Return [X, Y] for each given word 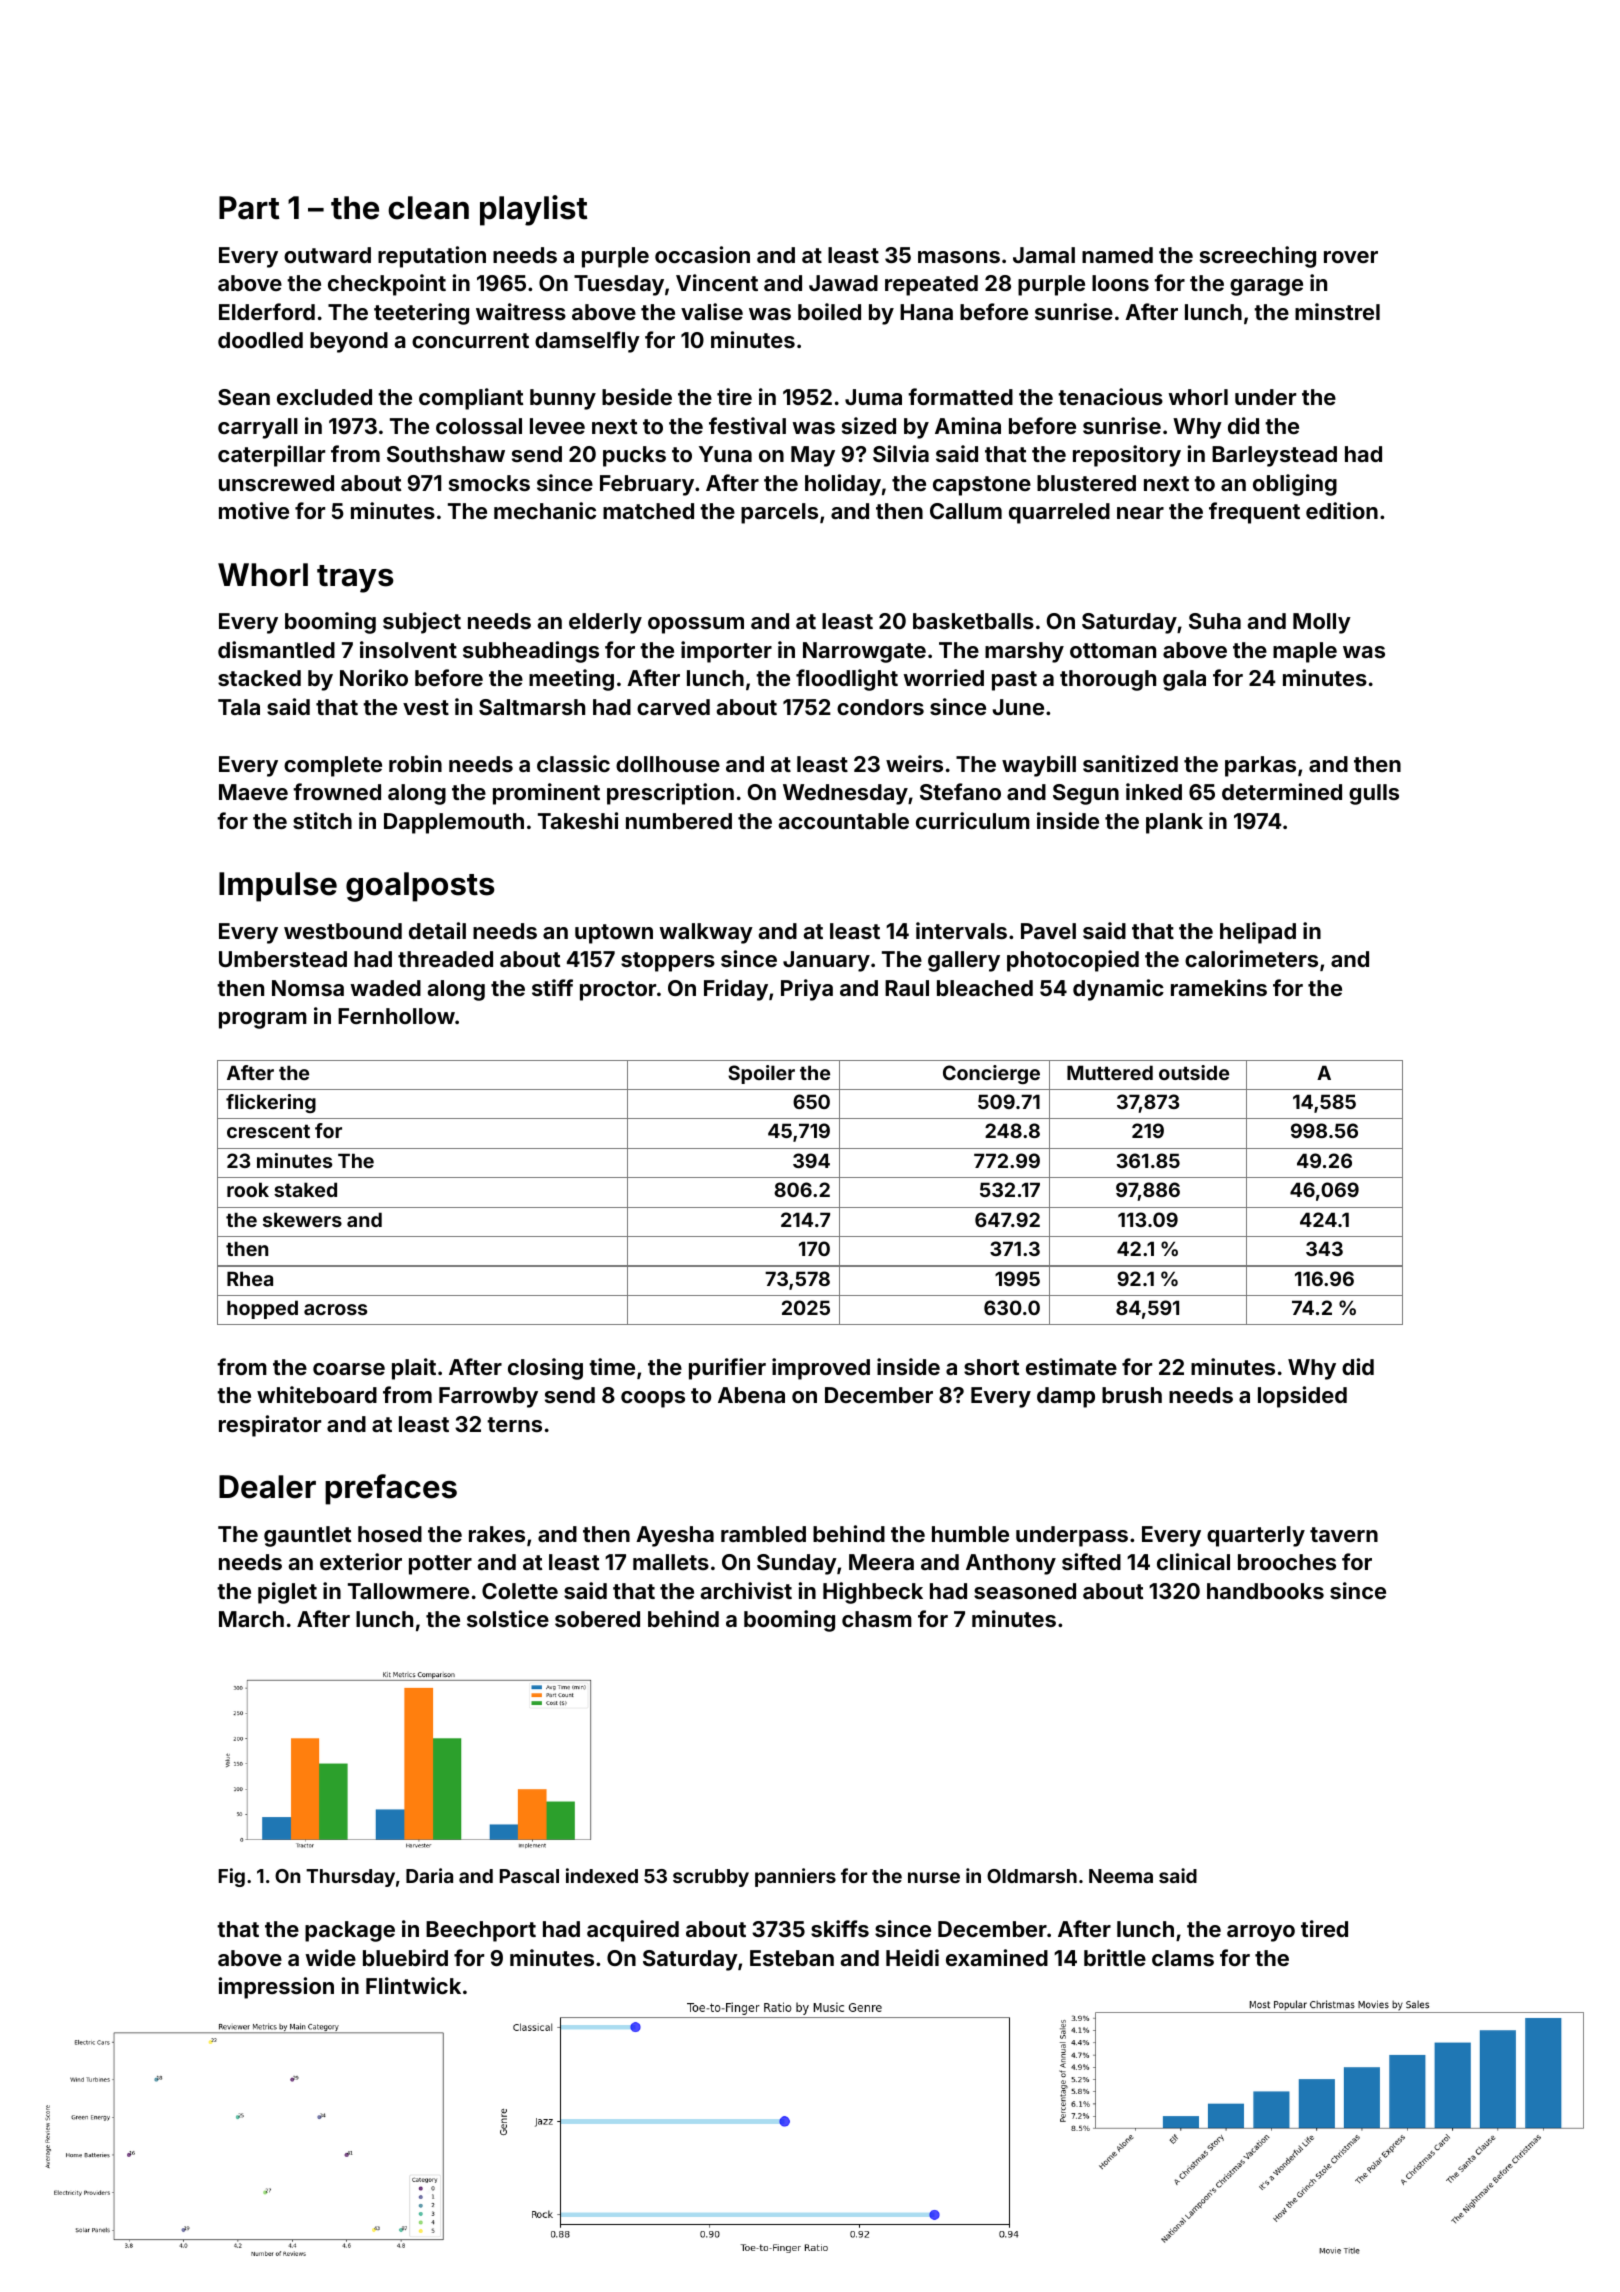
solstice [508, 1618]
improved [821, 1369]
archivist [746, 1590]
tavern [1344, 1534]
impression [276, 1988]
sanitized [1130, 763]
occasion [702, 254]
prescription [670, 794]
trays [355, 579]
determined [1282, 791]
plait [414, 1369]
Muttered [1110, 1072]
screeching [1258, 257]
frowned [337, 791]
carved [673, 707]
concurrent [470, 340]
